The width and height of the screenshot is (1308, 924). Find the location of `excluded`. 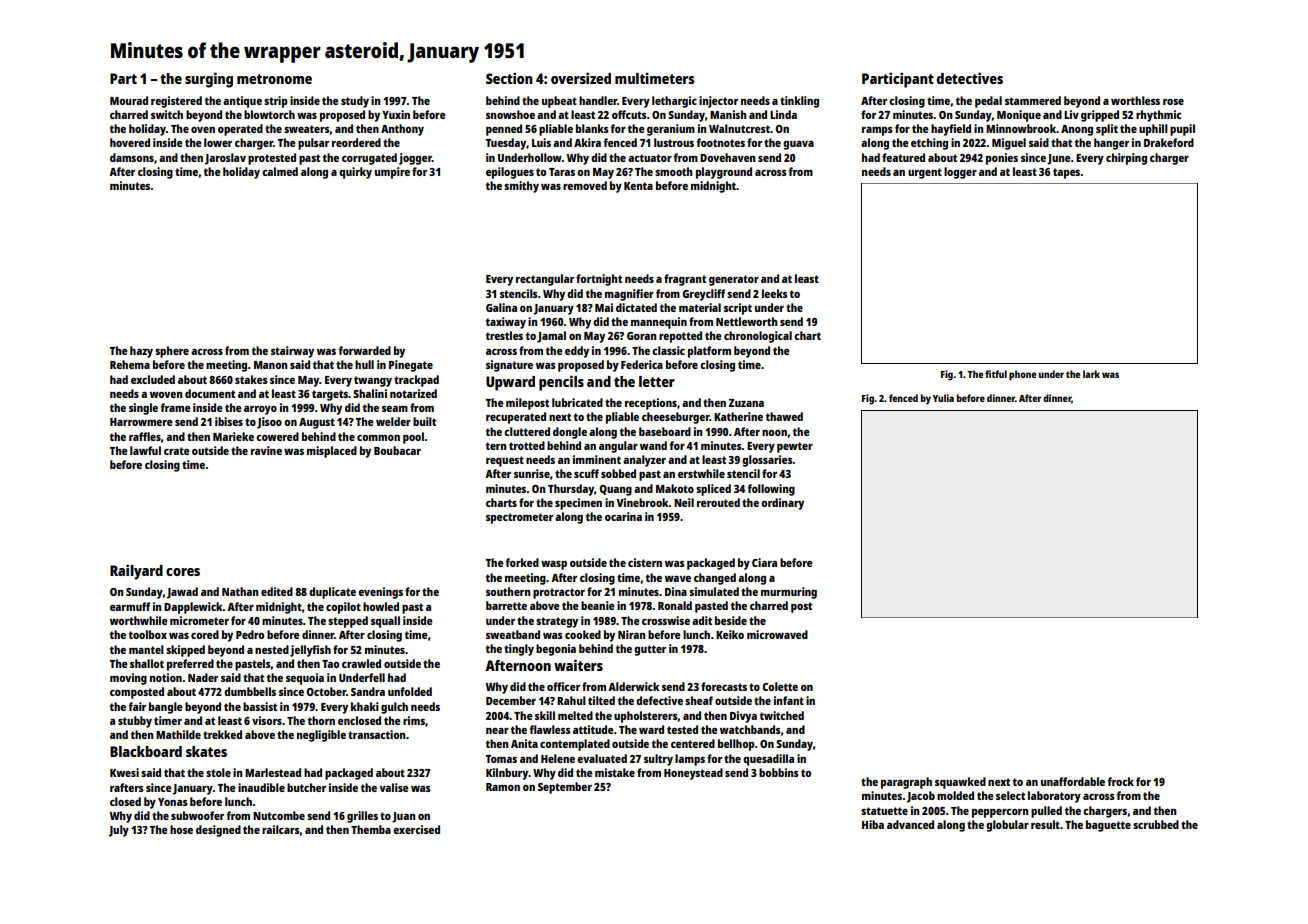

excluded is located at coordinates (153, 379).
